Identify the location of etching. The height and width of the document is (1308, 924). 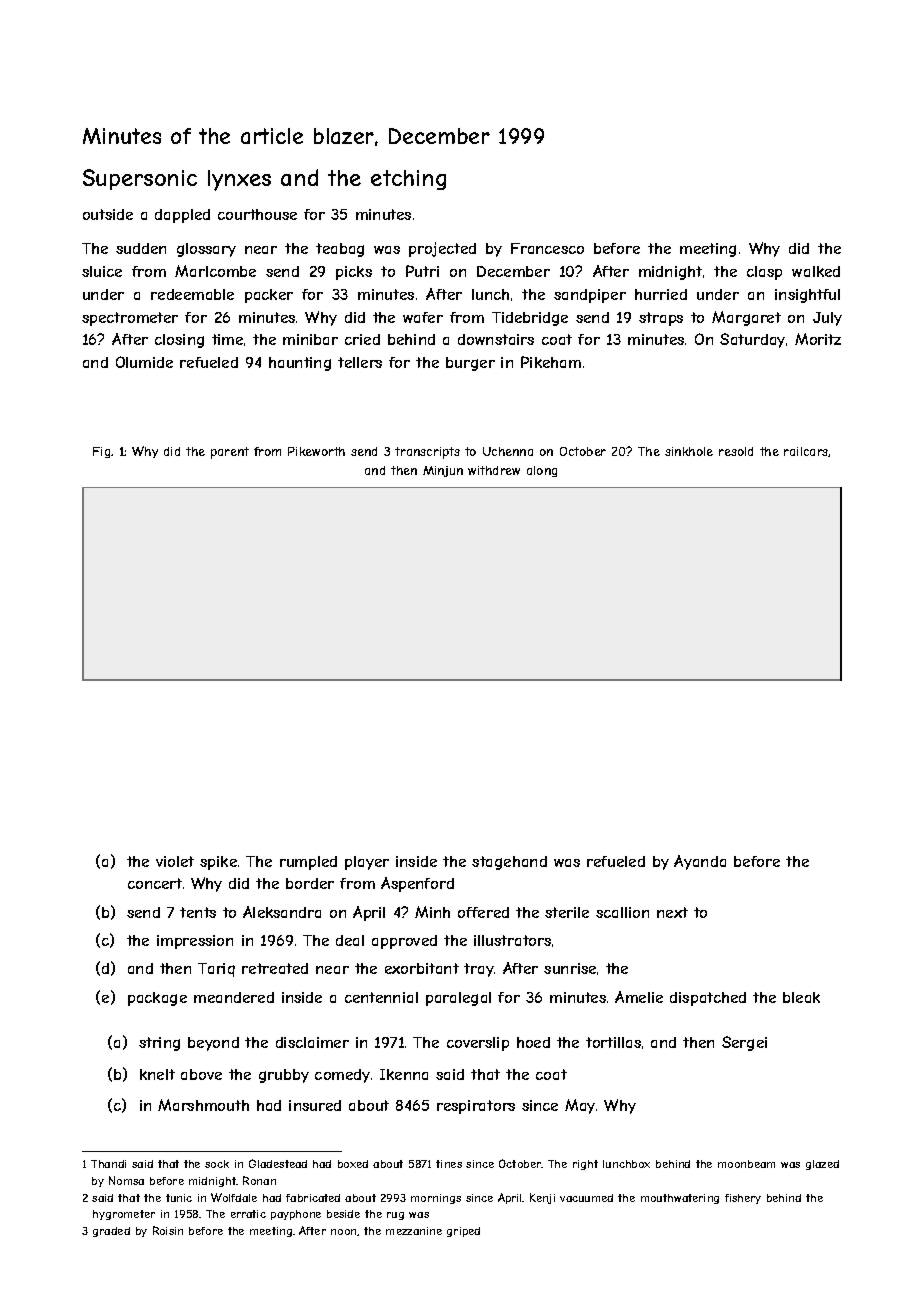
(408, 180).
